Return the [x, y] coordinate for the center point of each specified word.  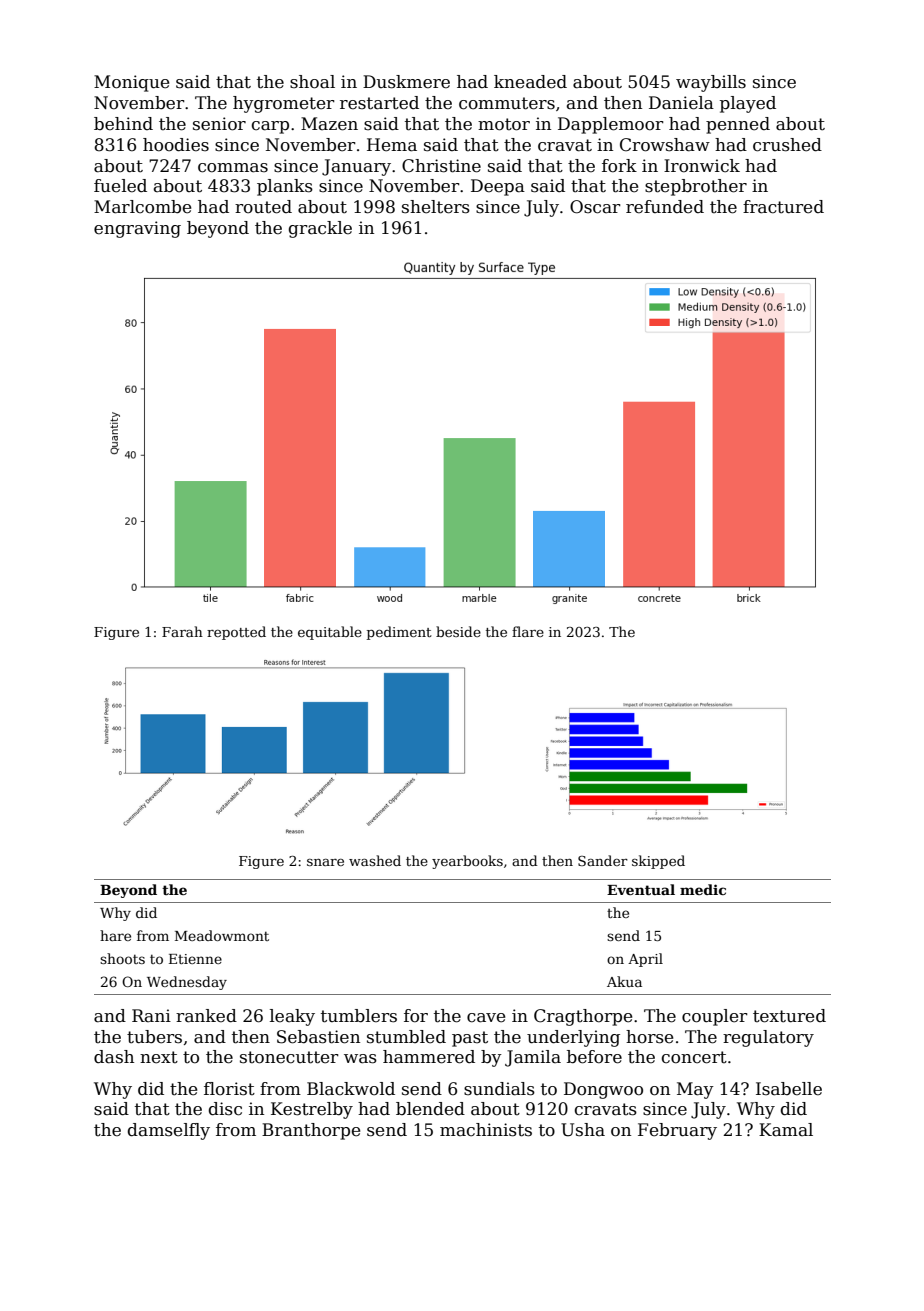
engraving [137, 229]
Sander [603, 860]
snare [325, 862]
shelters [436, 207]
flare [528, 631]
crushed [787, 145]
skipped [658, 862]
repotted [236, 633]
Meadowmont [222, 935]
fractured [783, 207]
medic [703, 889]
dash [114, 1057]
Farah [182, 631]
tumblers [359, 1016]
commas [233, 168]
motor [504, 124]
